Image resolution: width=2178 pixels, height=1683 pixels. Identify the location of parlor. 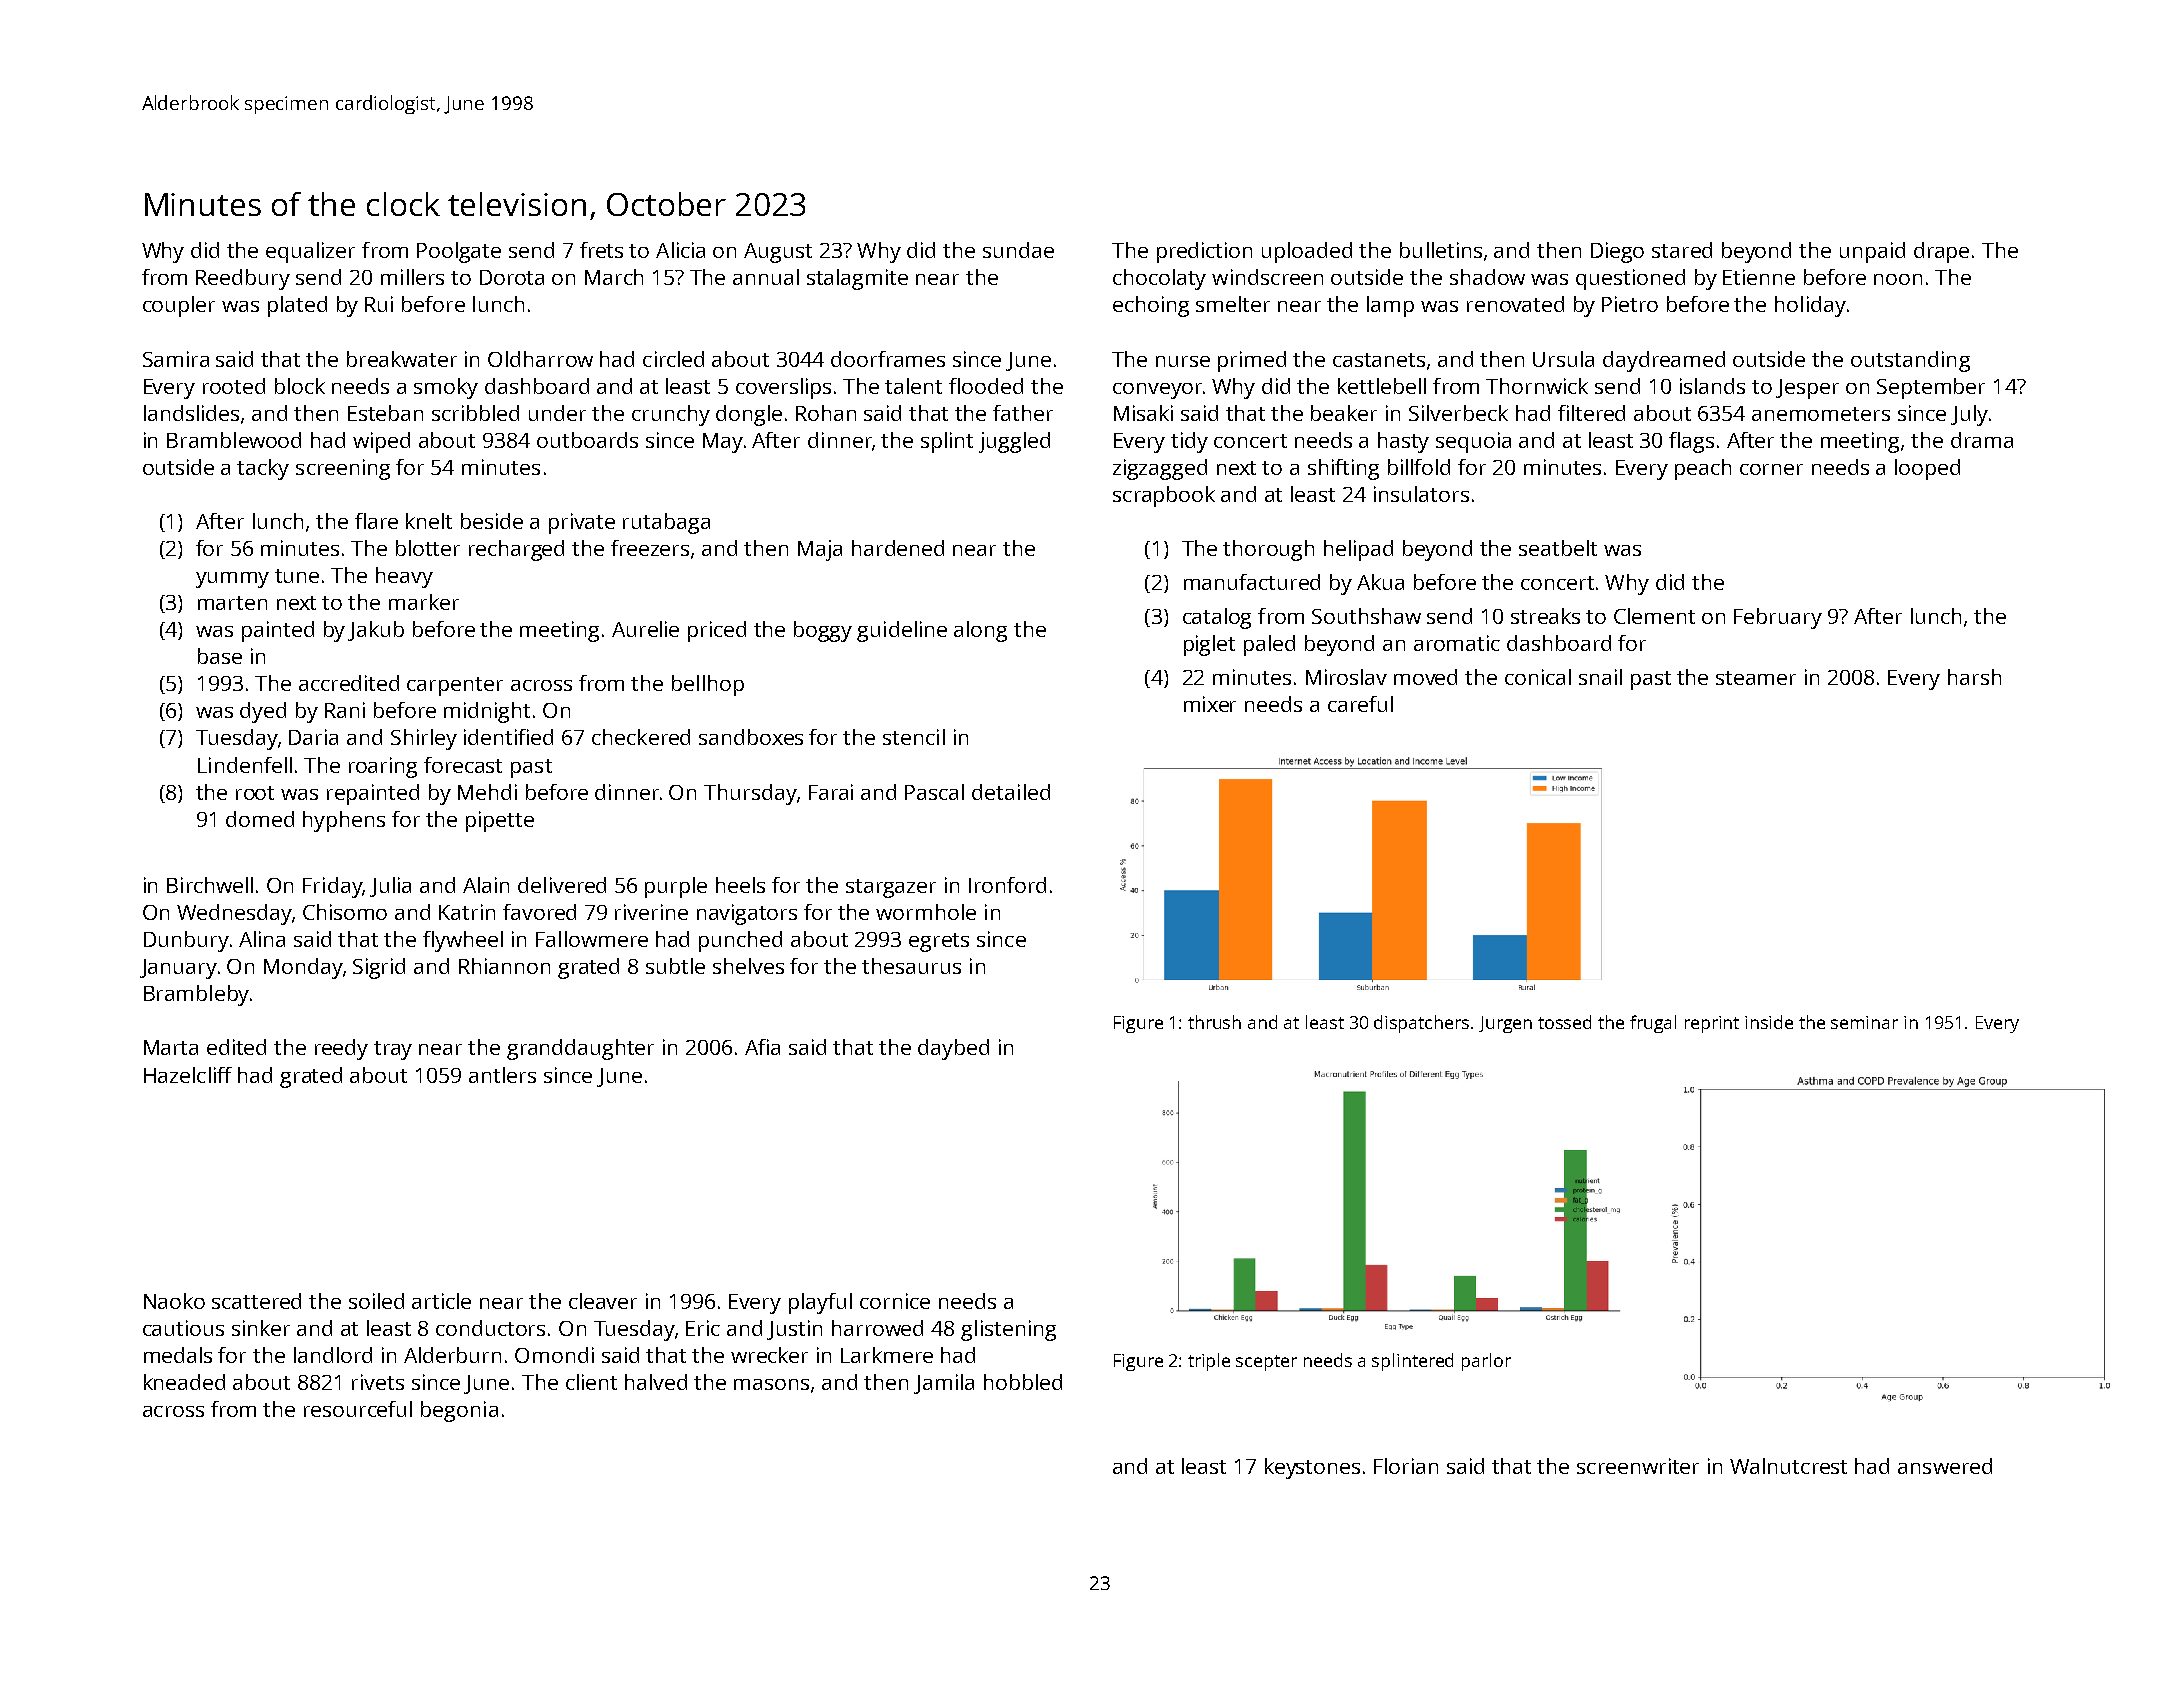
(1486, 1362).
